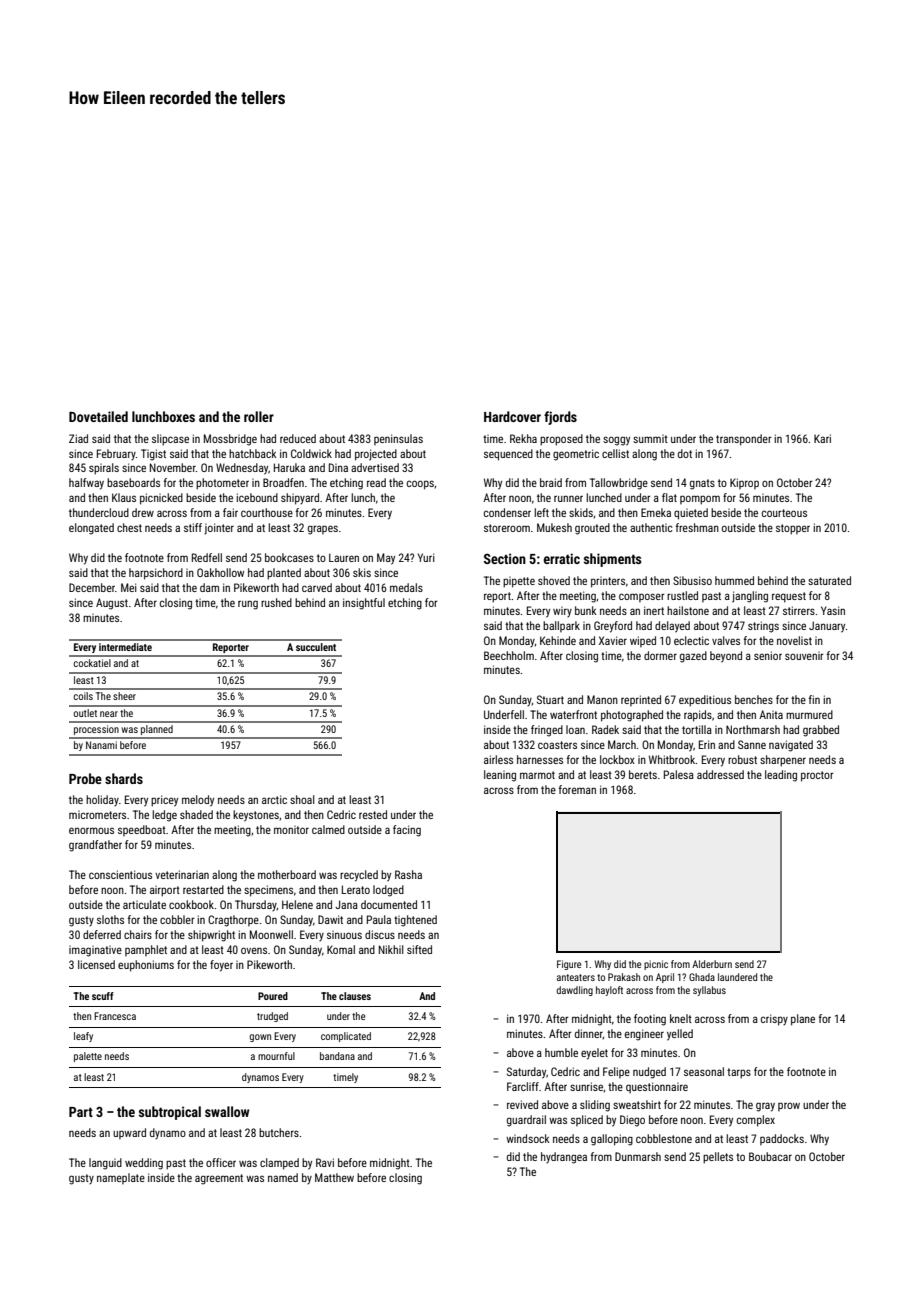 The width and height of the screenshot is (924, 1308). I want to click on Dina, so click(338, 467).
